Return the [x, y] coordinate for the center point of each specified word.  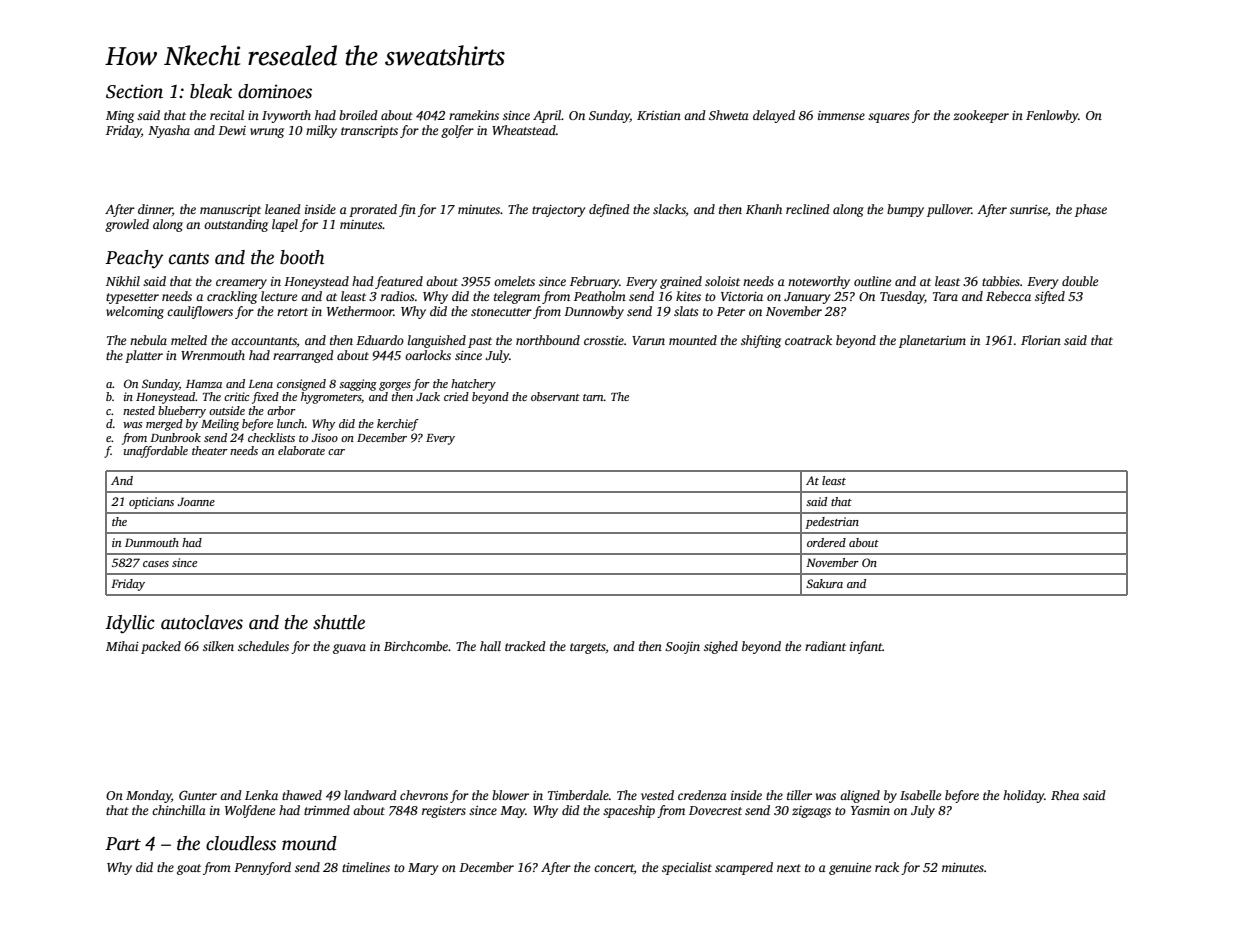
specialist [687, 868]
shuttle [339, 622]
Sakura [824, 583]
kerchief [398, 425]
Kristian [659, 115]
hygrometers [331, 398]
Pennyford [262, 868]
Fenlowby [1052, 116]
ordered [826, 542]
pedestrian [832, 523]
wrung [267, 133]
